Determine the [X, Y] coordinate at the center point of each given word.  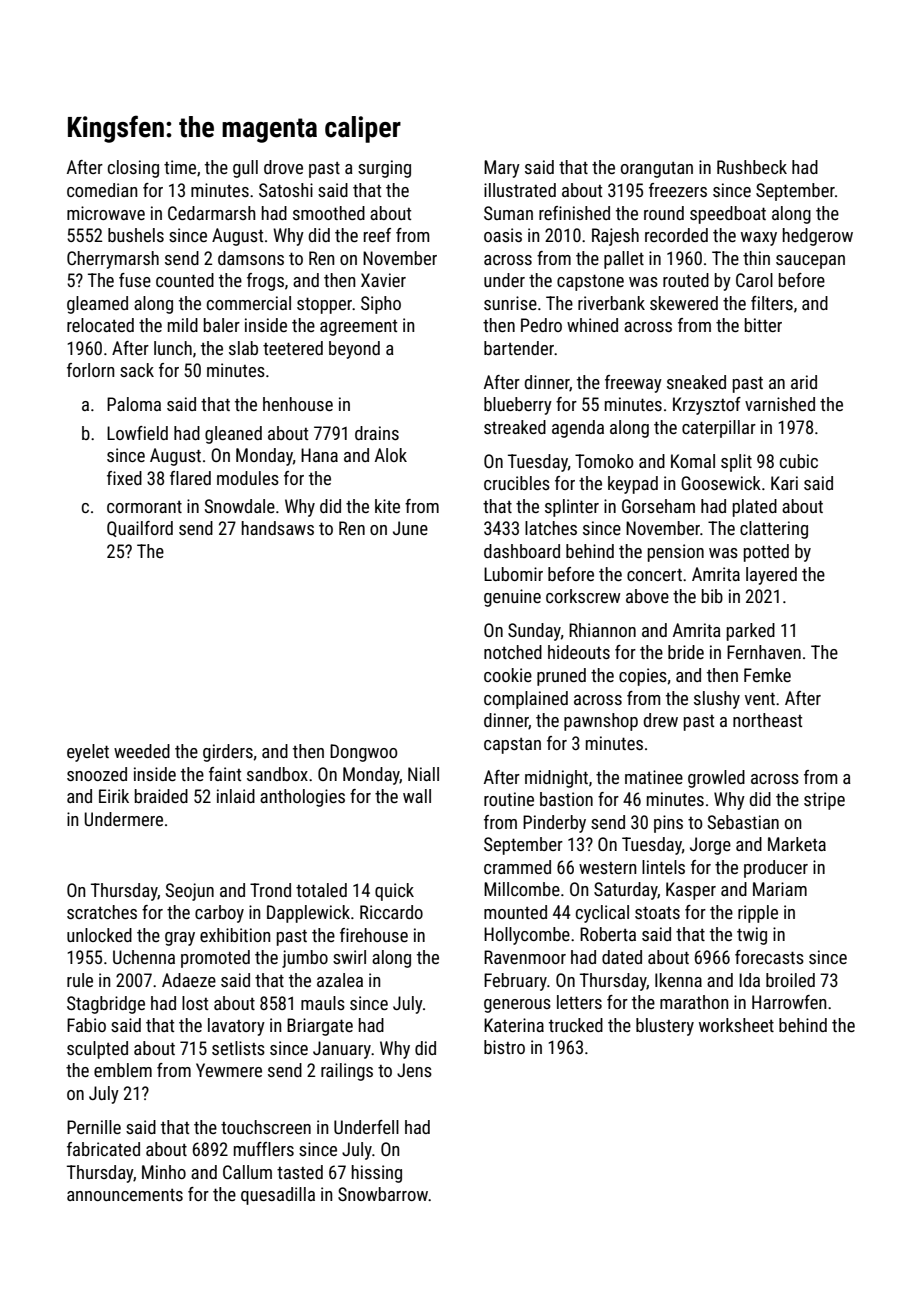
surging [384, 169]
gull [245, 169]
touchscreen [266, 1127]
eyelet [88, 753]
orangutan [657, 170]
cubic [799, 461]
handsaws [278, 528]
